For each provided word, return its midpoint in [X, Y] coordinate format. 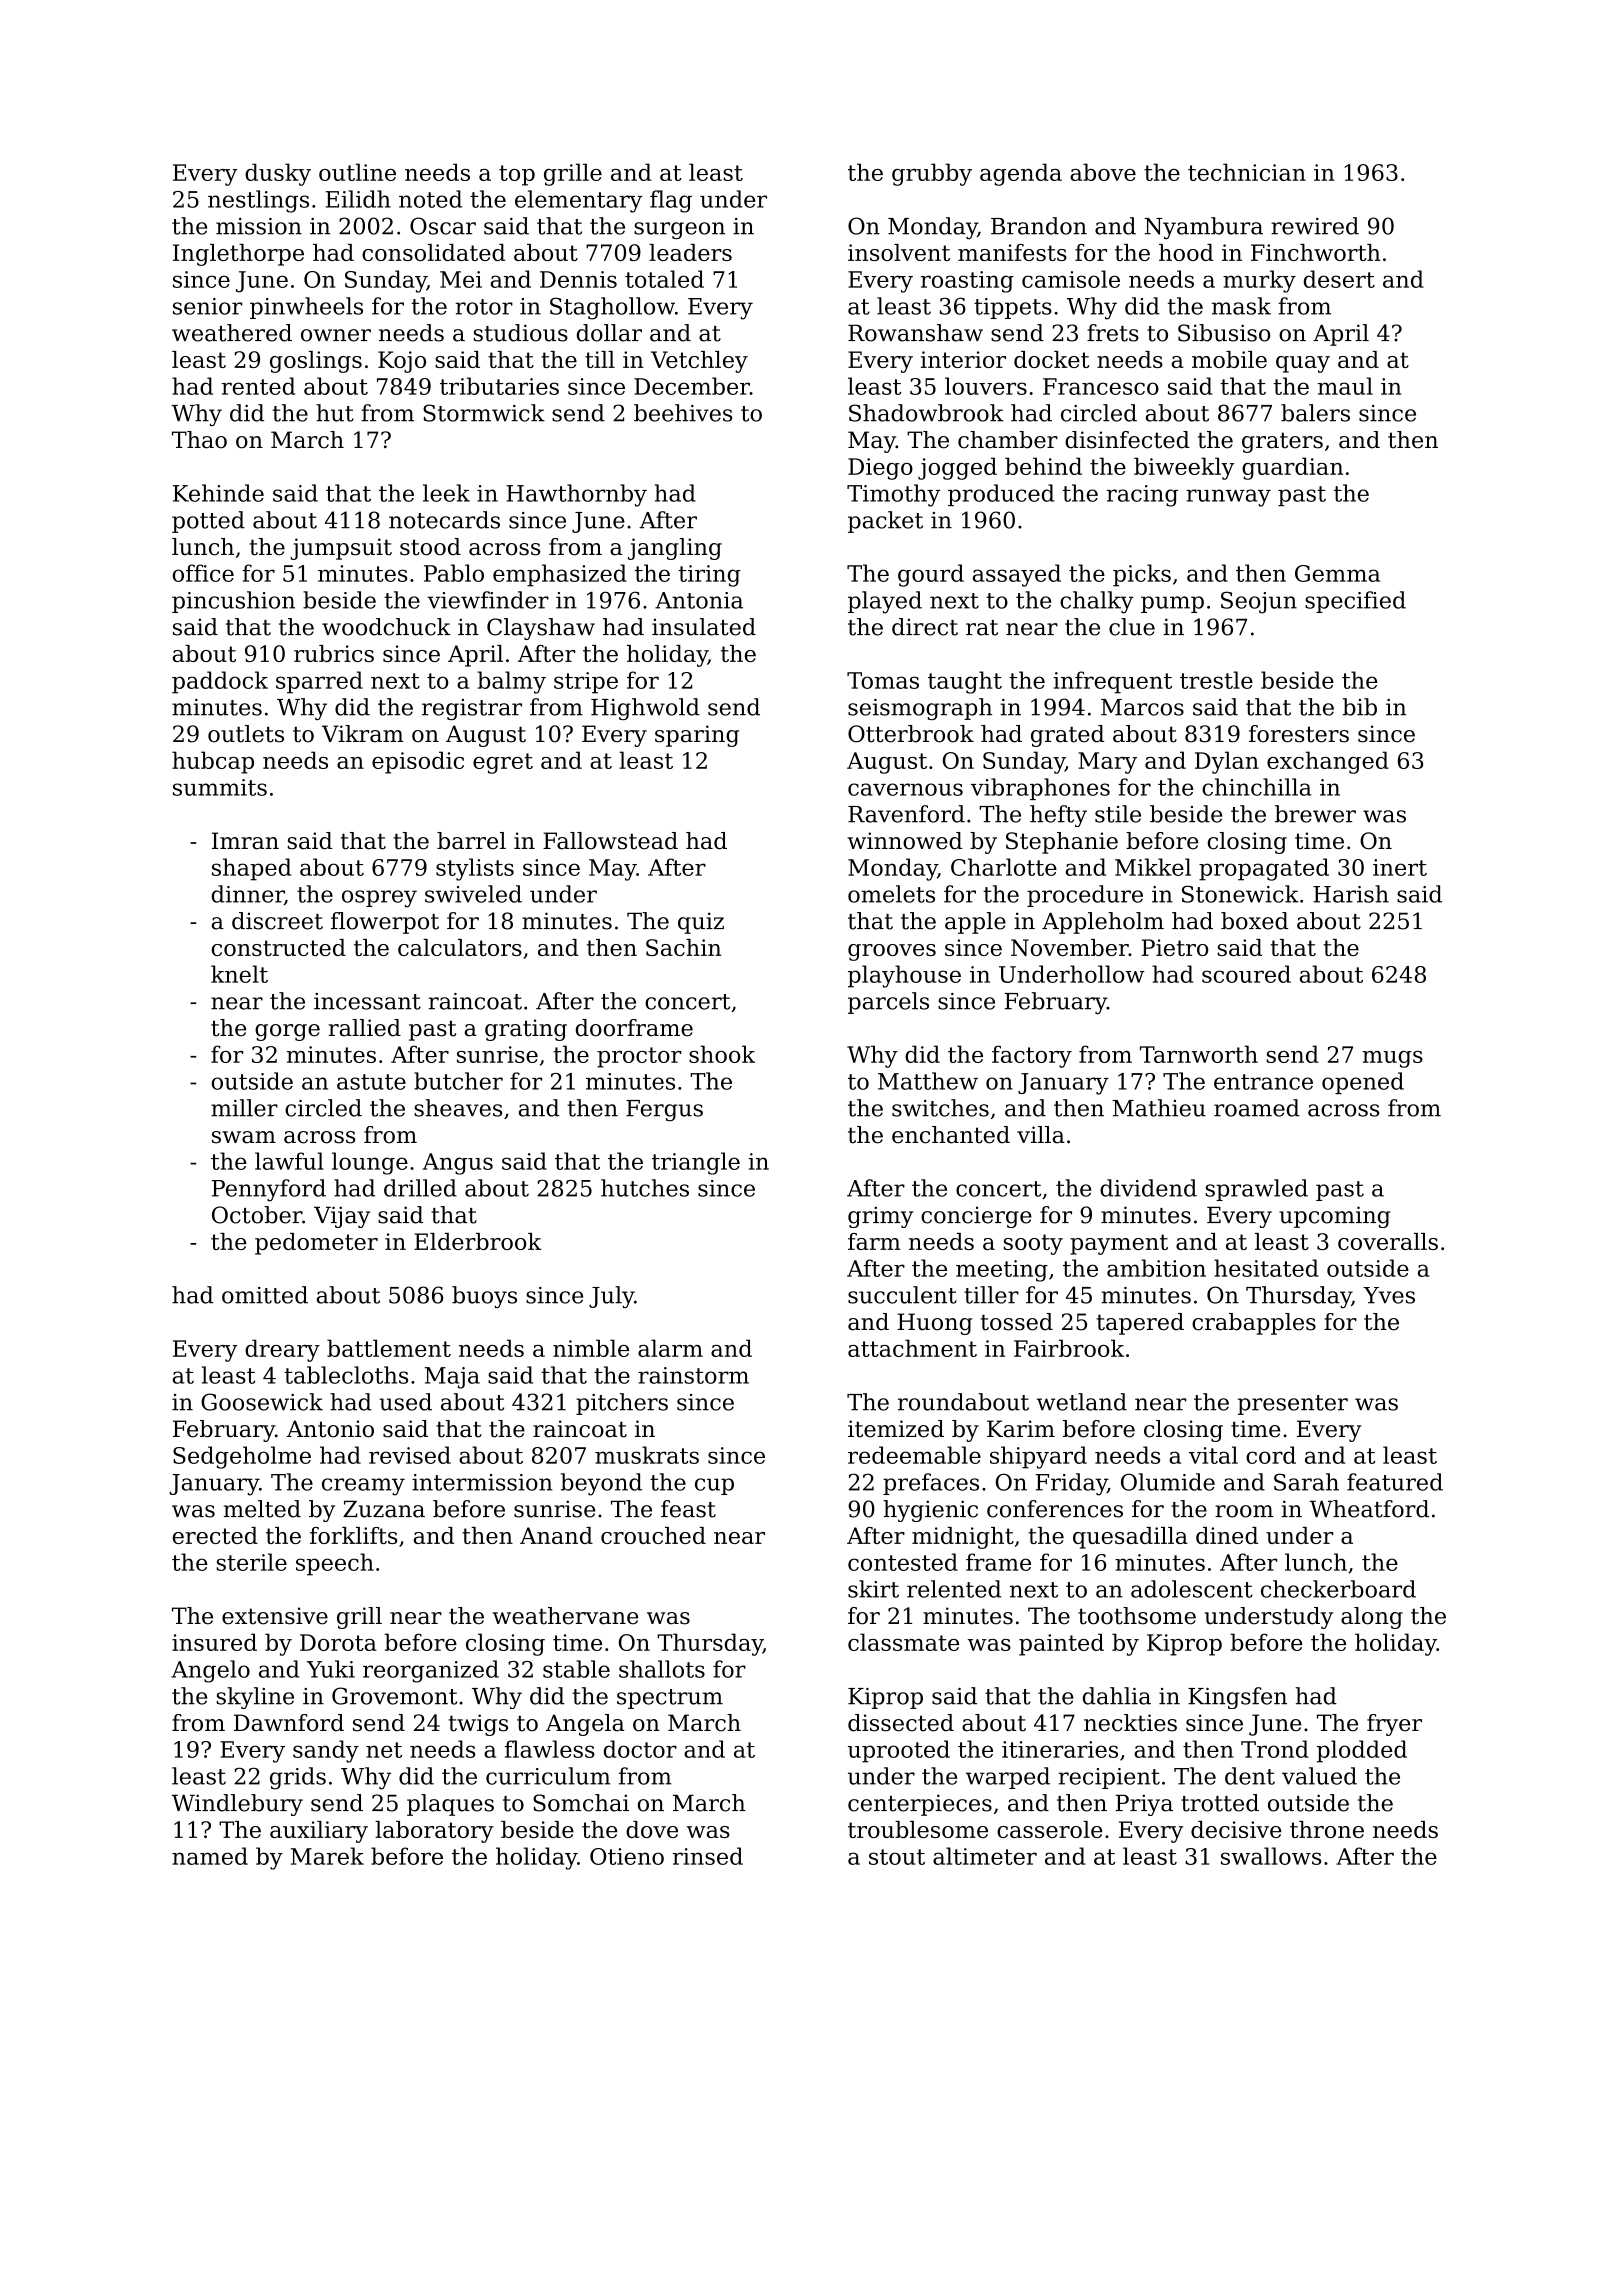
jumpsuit [341, 549]
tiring [710, 576]
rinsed [708, 1856]
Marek [327, 1856]
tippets [1013, 308]
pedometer [316, 1244]
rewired [1315, 226]
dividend [1148, 1188]
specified [1355, 602]
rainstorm [693, 1375]
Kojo [402, 362]
